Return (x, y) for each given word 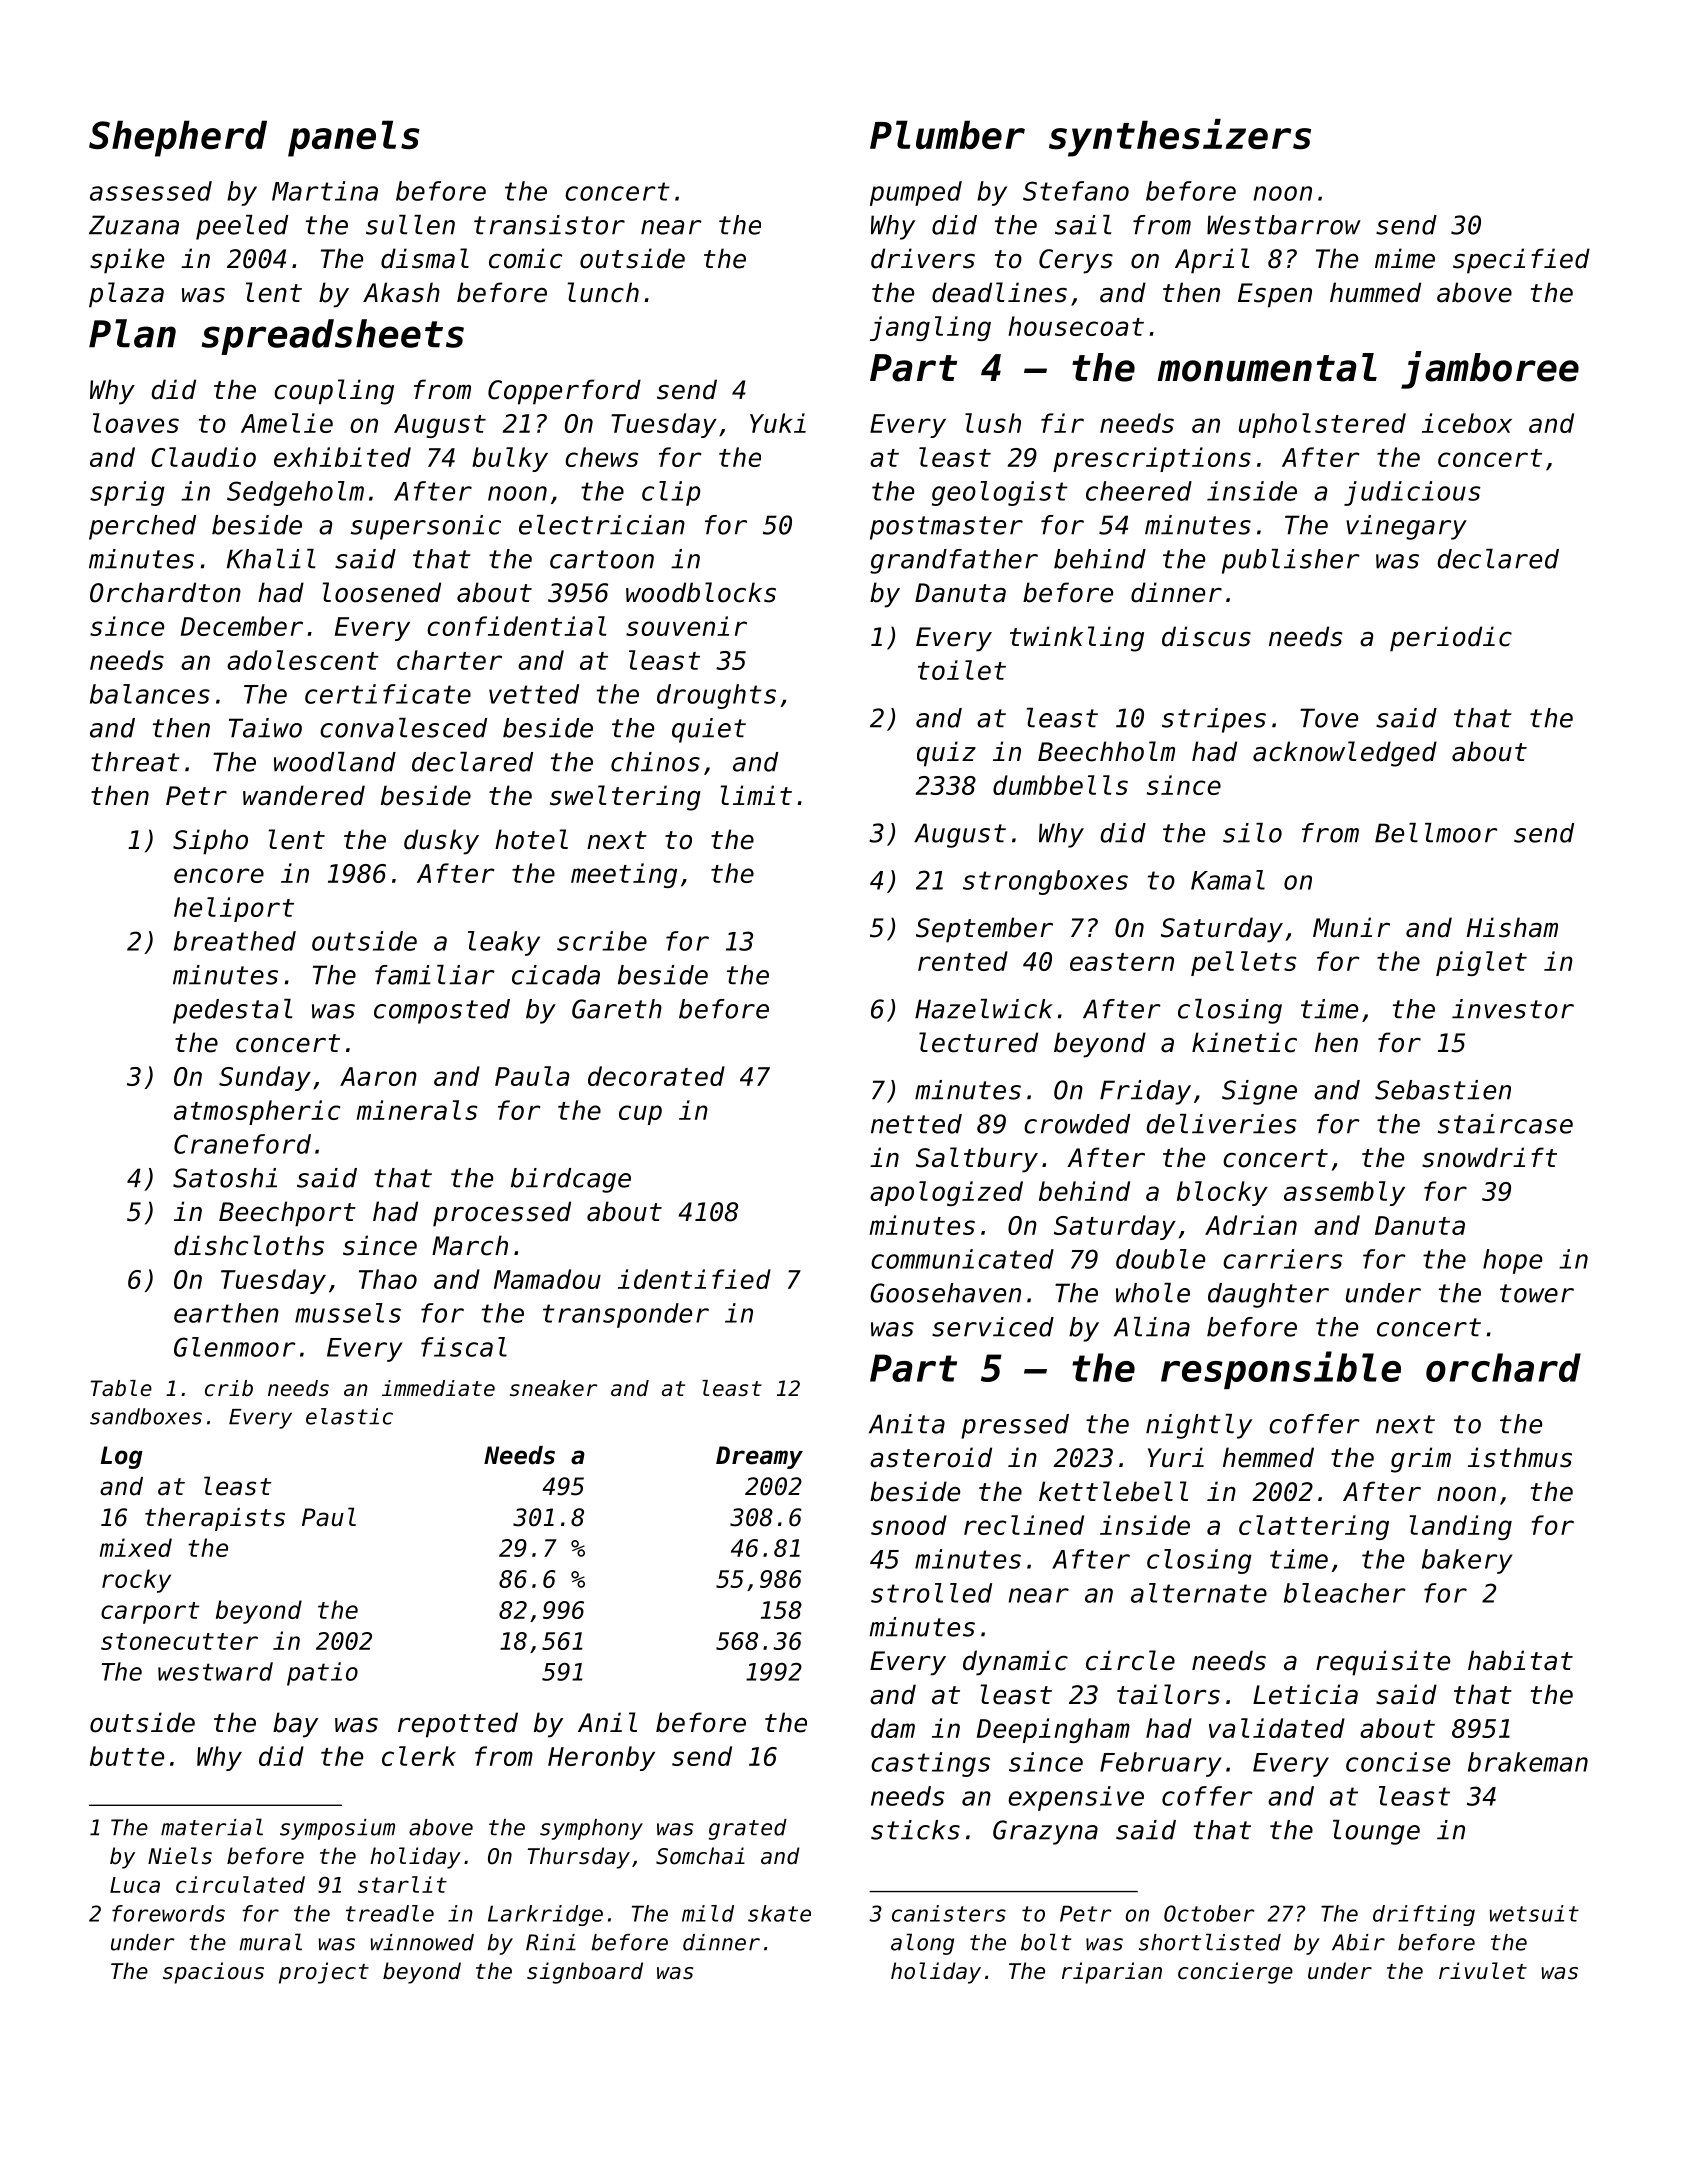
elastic (349, 1416)
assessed (151, 191)
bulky (510, 459)
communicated (962, 1259)
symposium (337, 1829)
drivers (923, 258)
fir (1062, 423)
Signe (1259, 1092)
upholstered (1322, 425)
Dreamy (759, 1457)
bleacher (1345, 1593)
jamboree (1490, 370)
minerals (416, 1110)
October (1209, 1913)
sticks (915, 1830)
